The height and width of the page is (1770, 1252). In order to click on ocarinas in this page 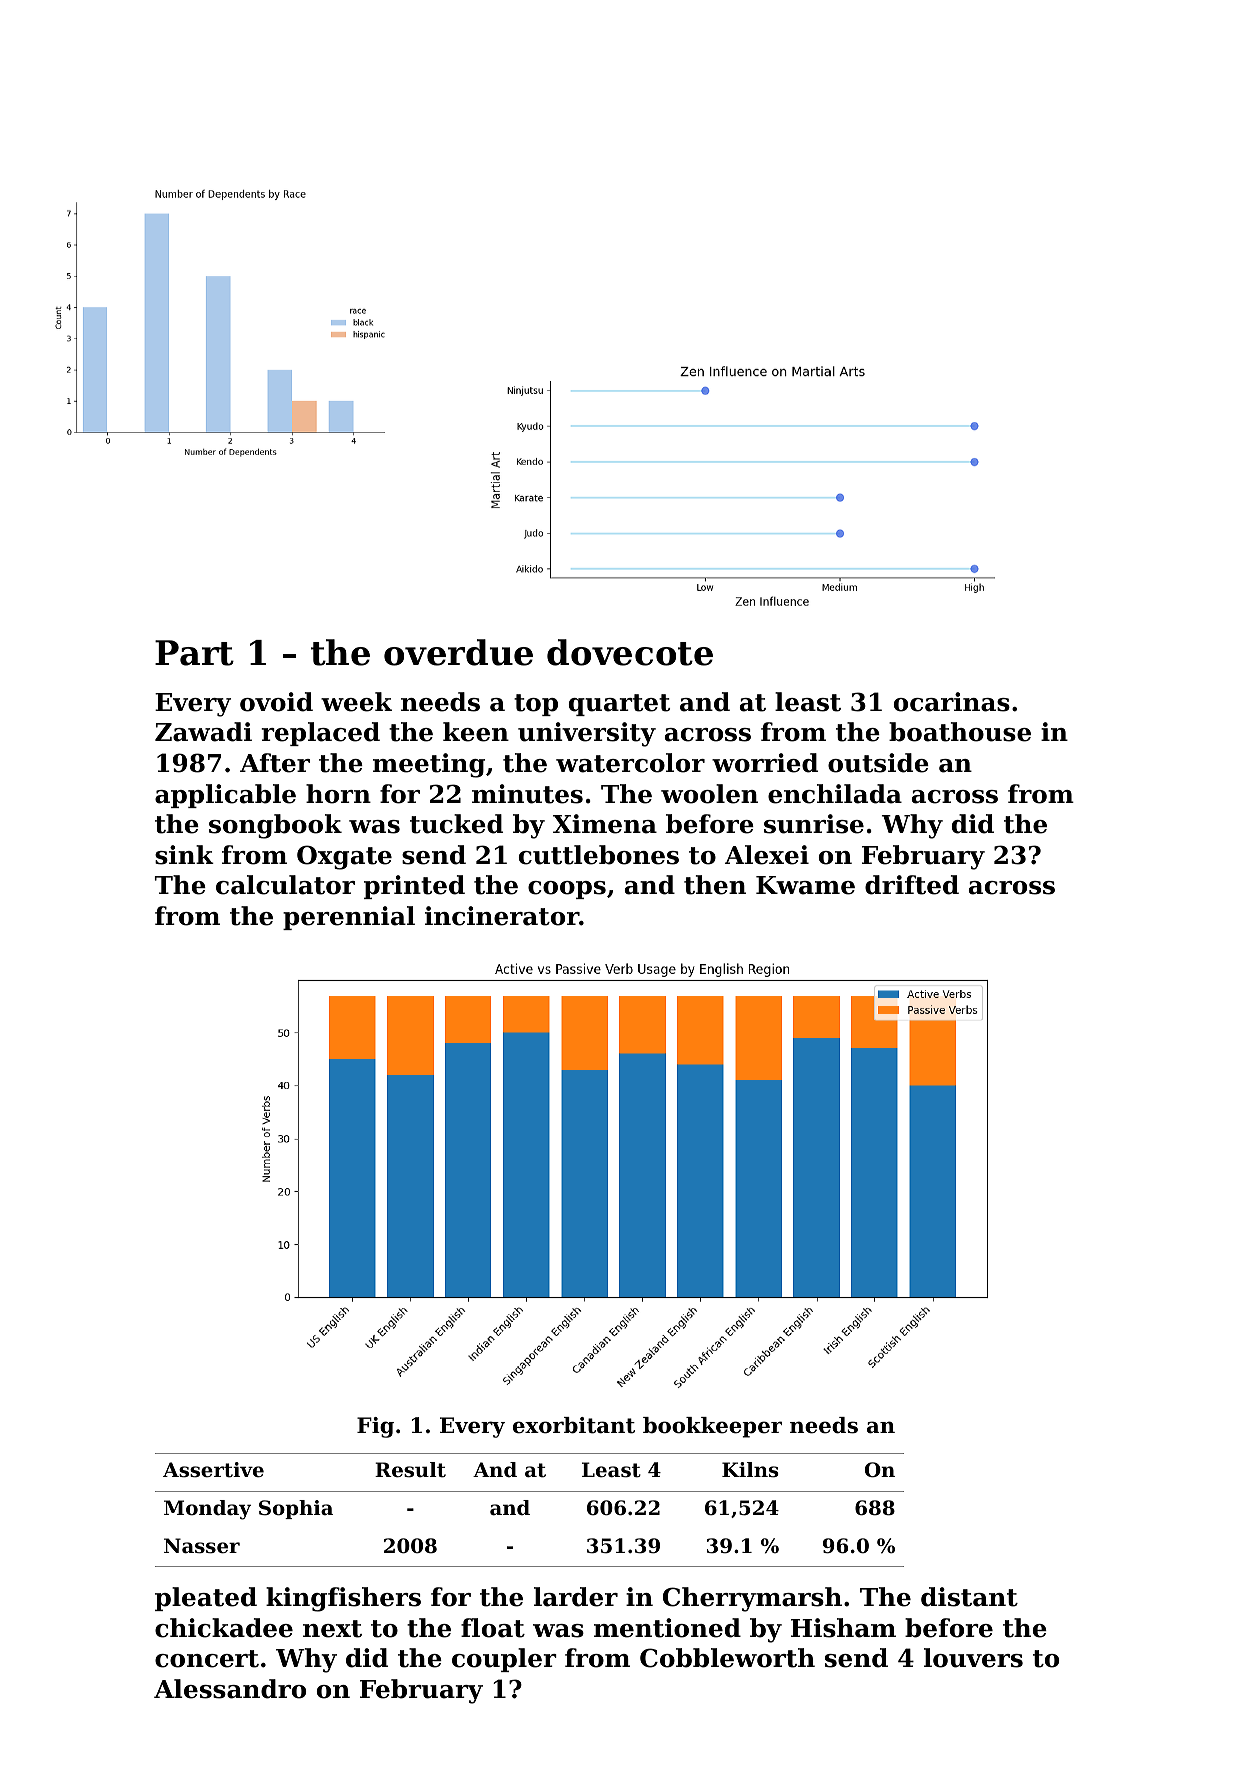, I will do `click(952, 702)`.
